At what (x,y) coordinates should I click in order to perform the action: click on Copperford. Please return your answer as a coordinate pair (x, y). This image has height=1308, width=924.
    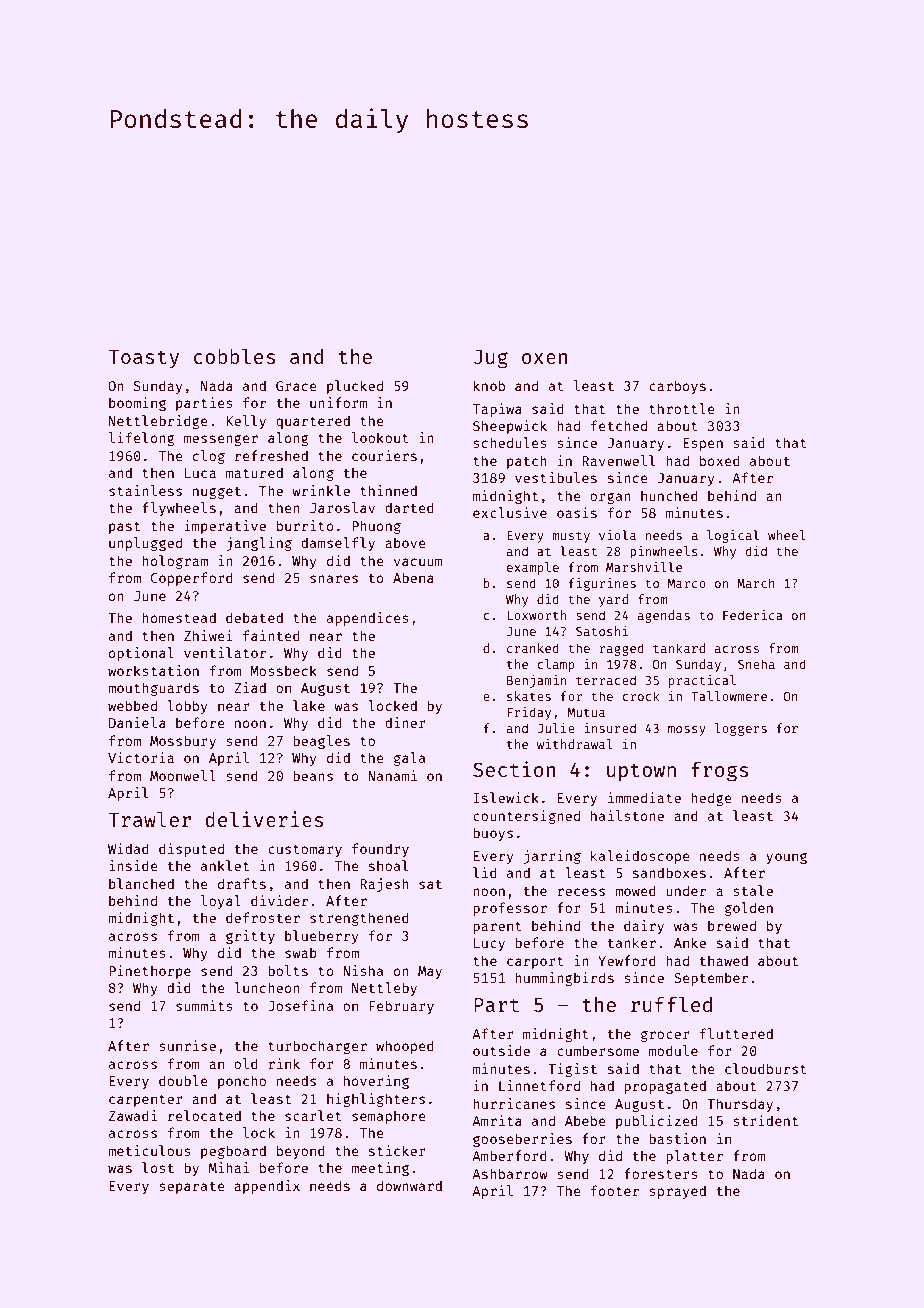
    Looking at the image, I should click on (191, 579).
